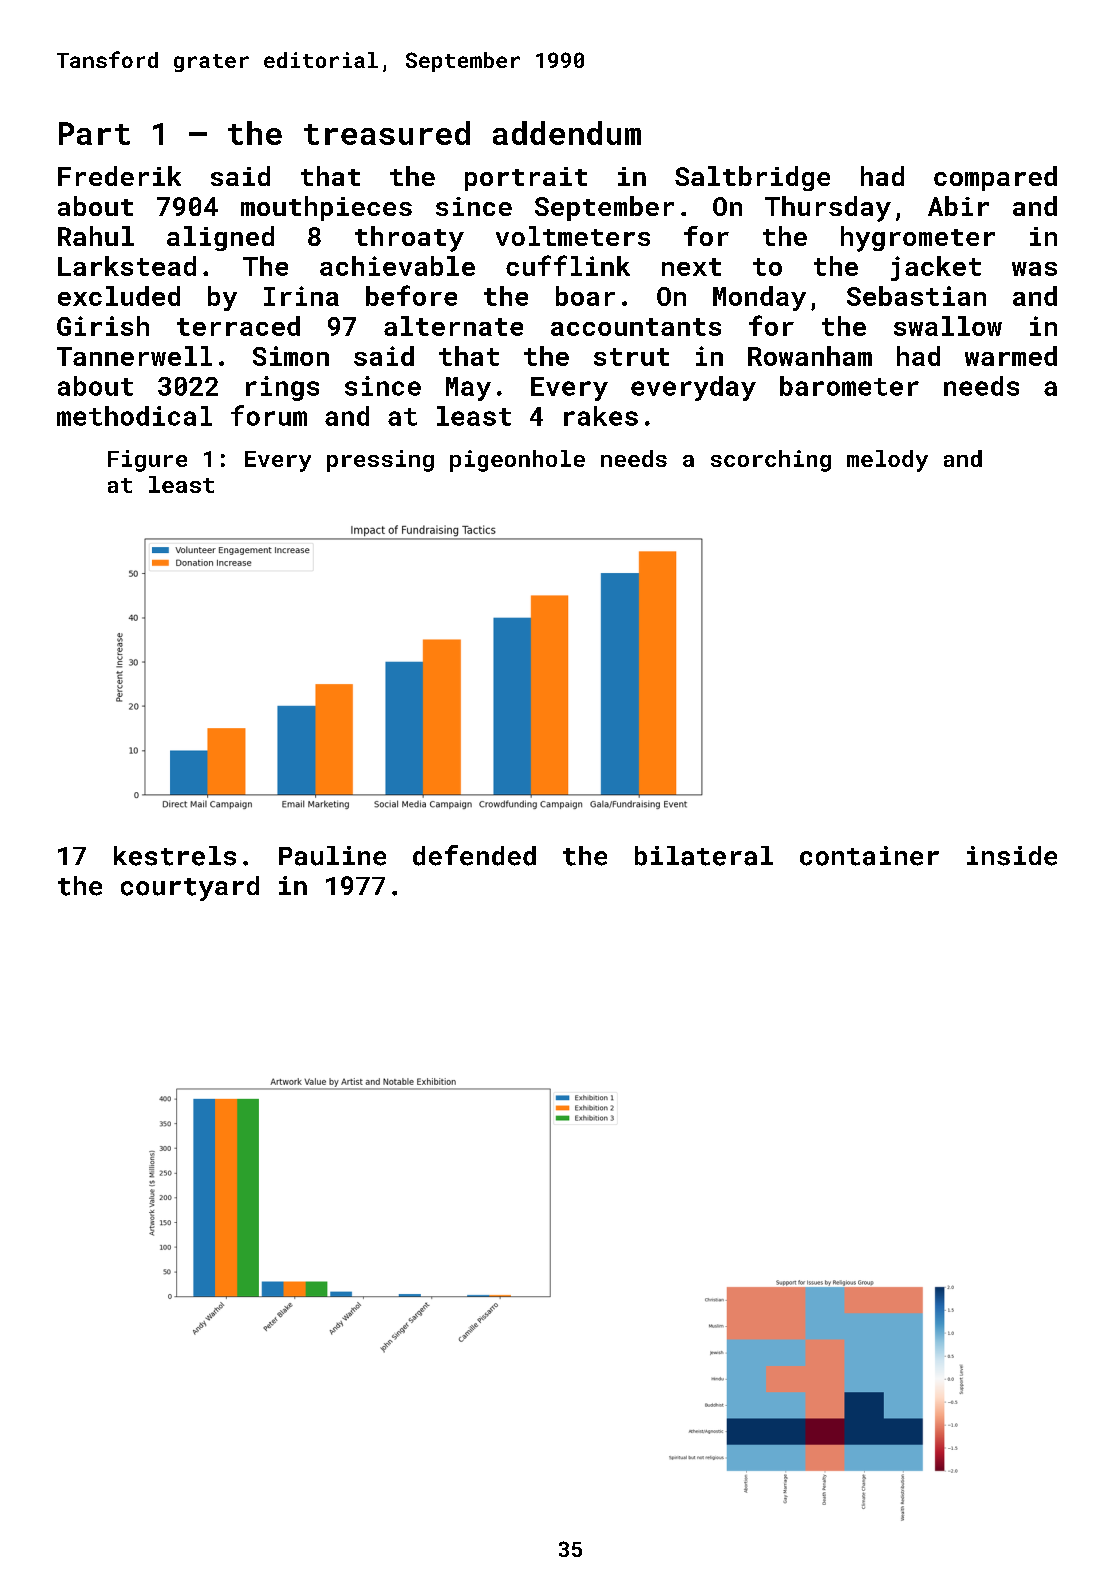 Image resolution: width=1115 pixels, height=1584 pixels. What do you see at coordinates (387, 133) in the screenshot?
I see `treasured` at bounding box center [387, 133].
